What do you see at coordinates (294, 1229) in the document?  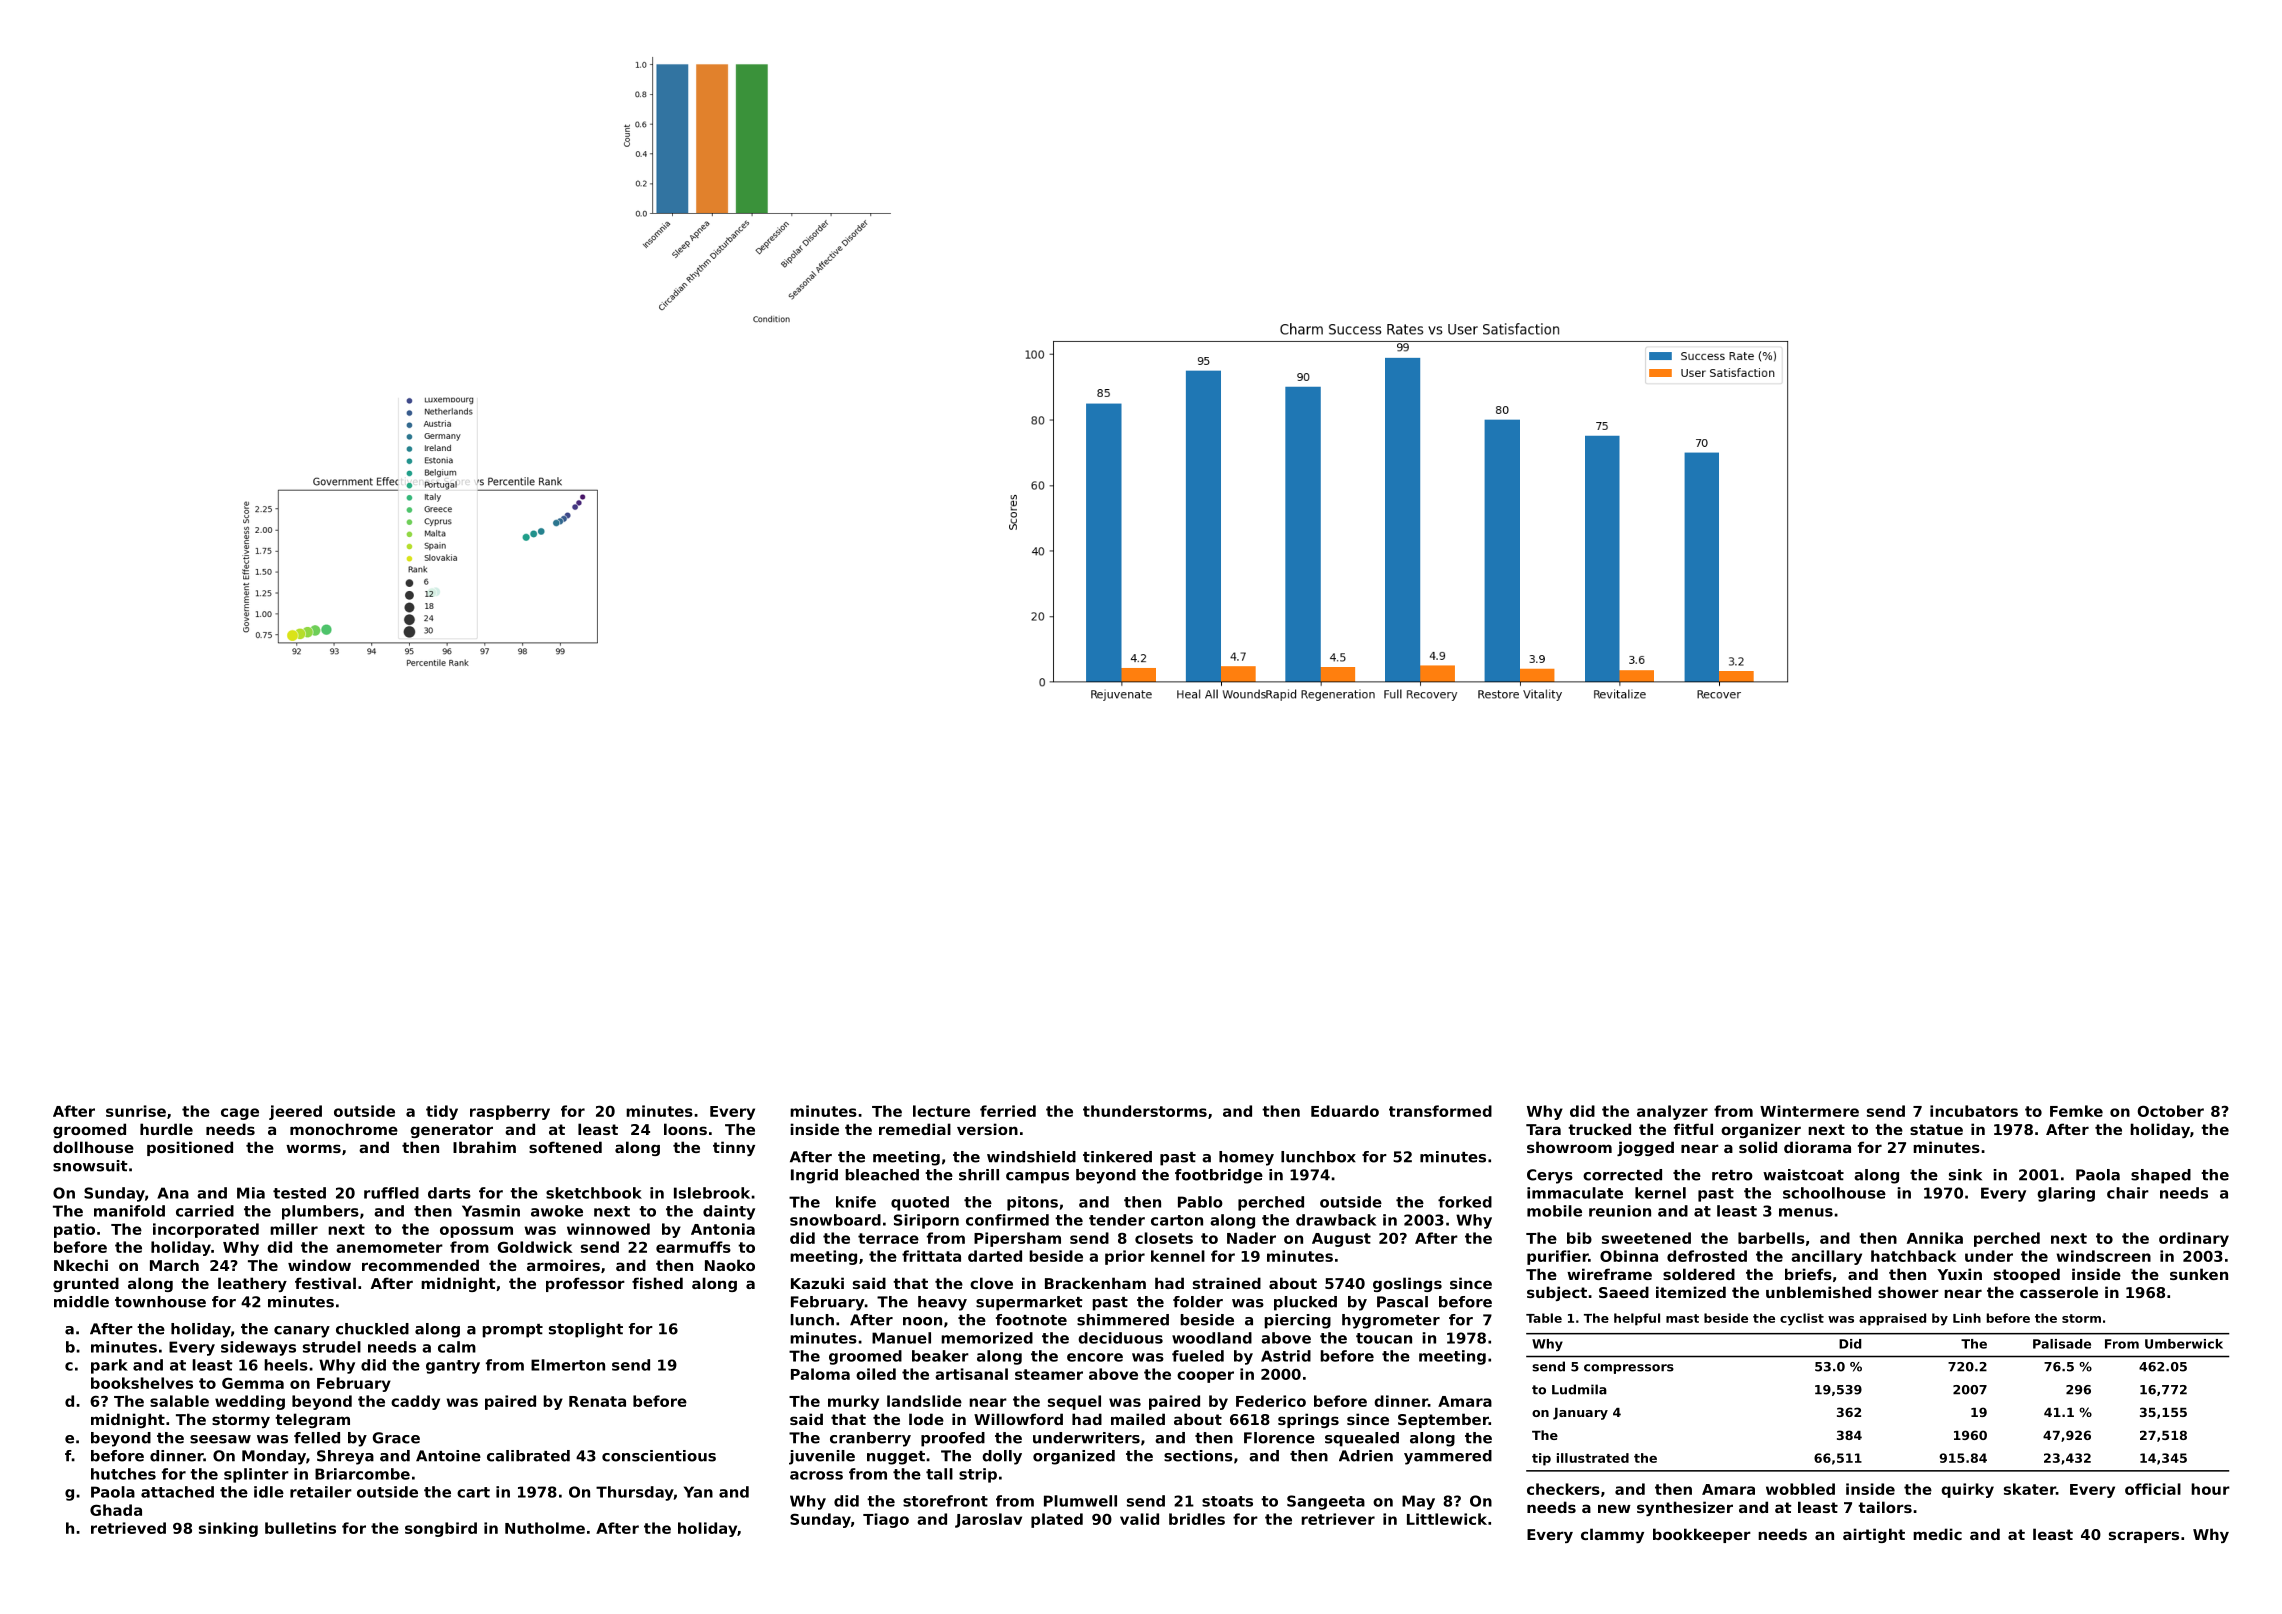 I see `miller` at bounding box center [294, 1229].
